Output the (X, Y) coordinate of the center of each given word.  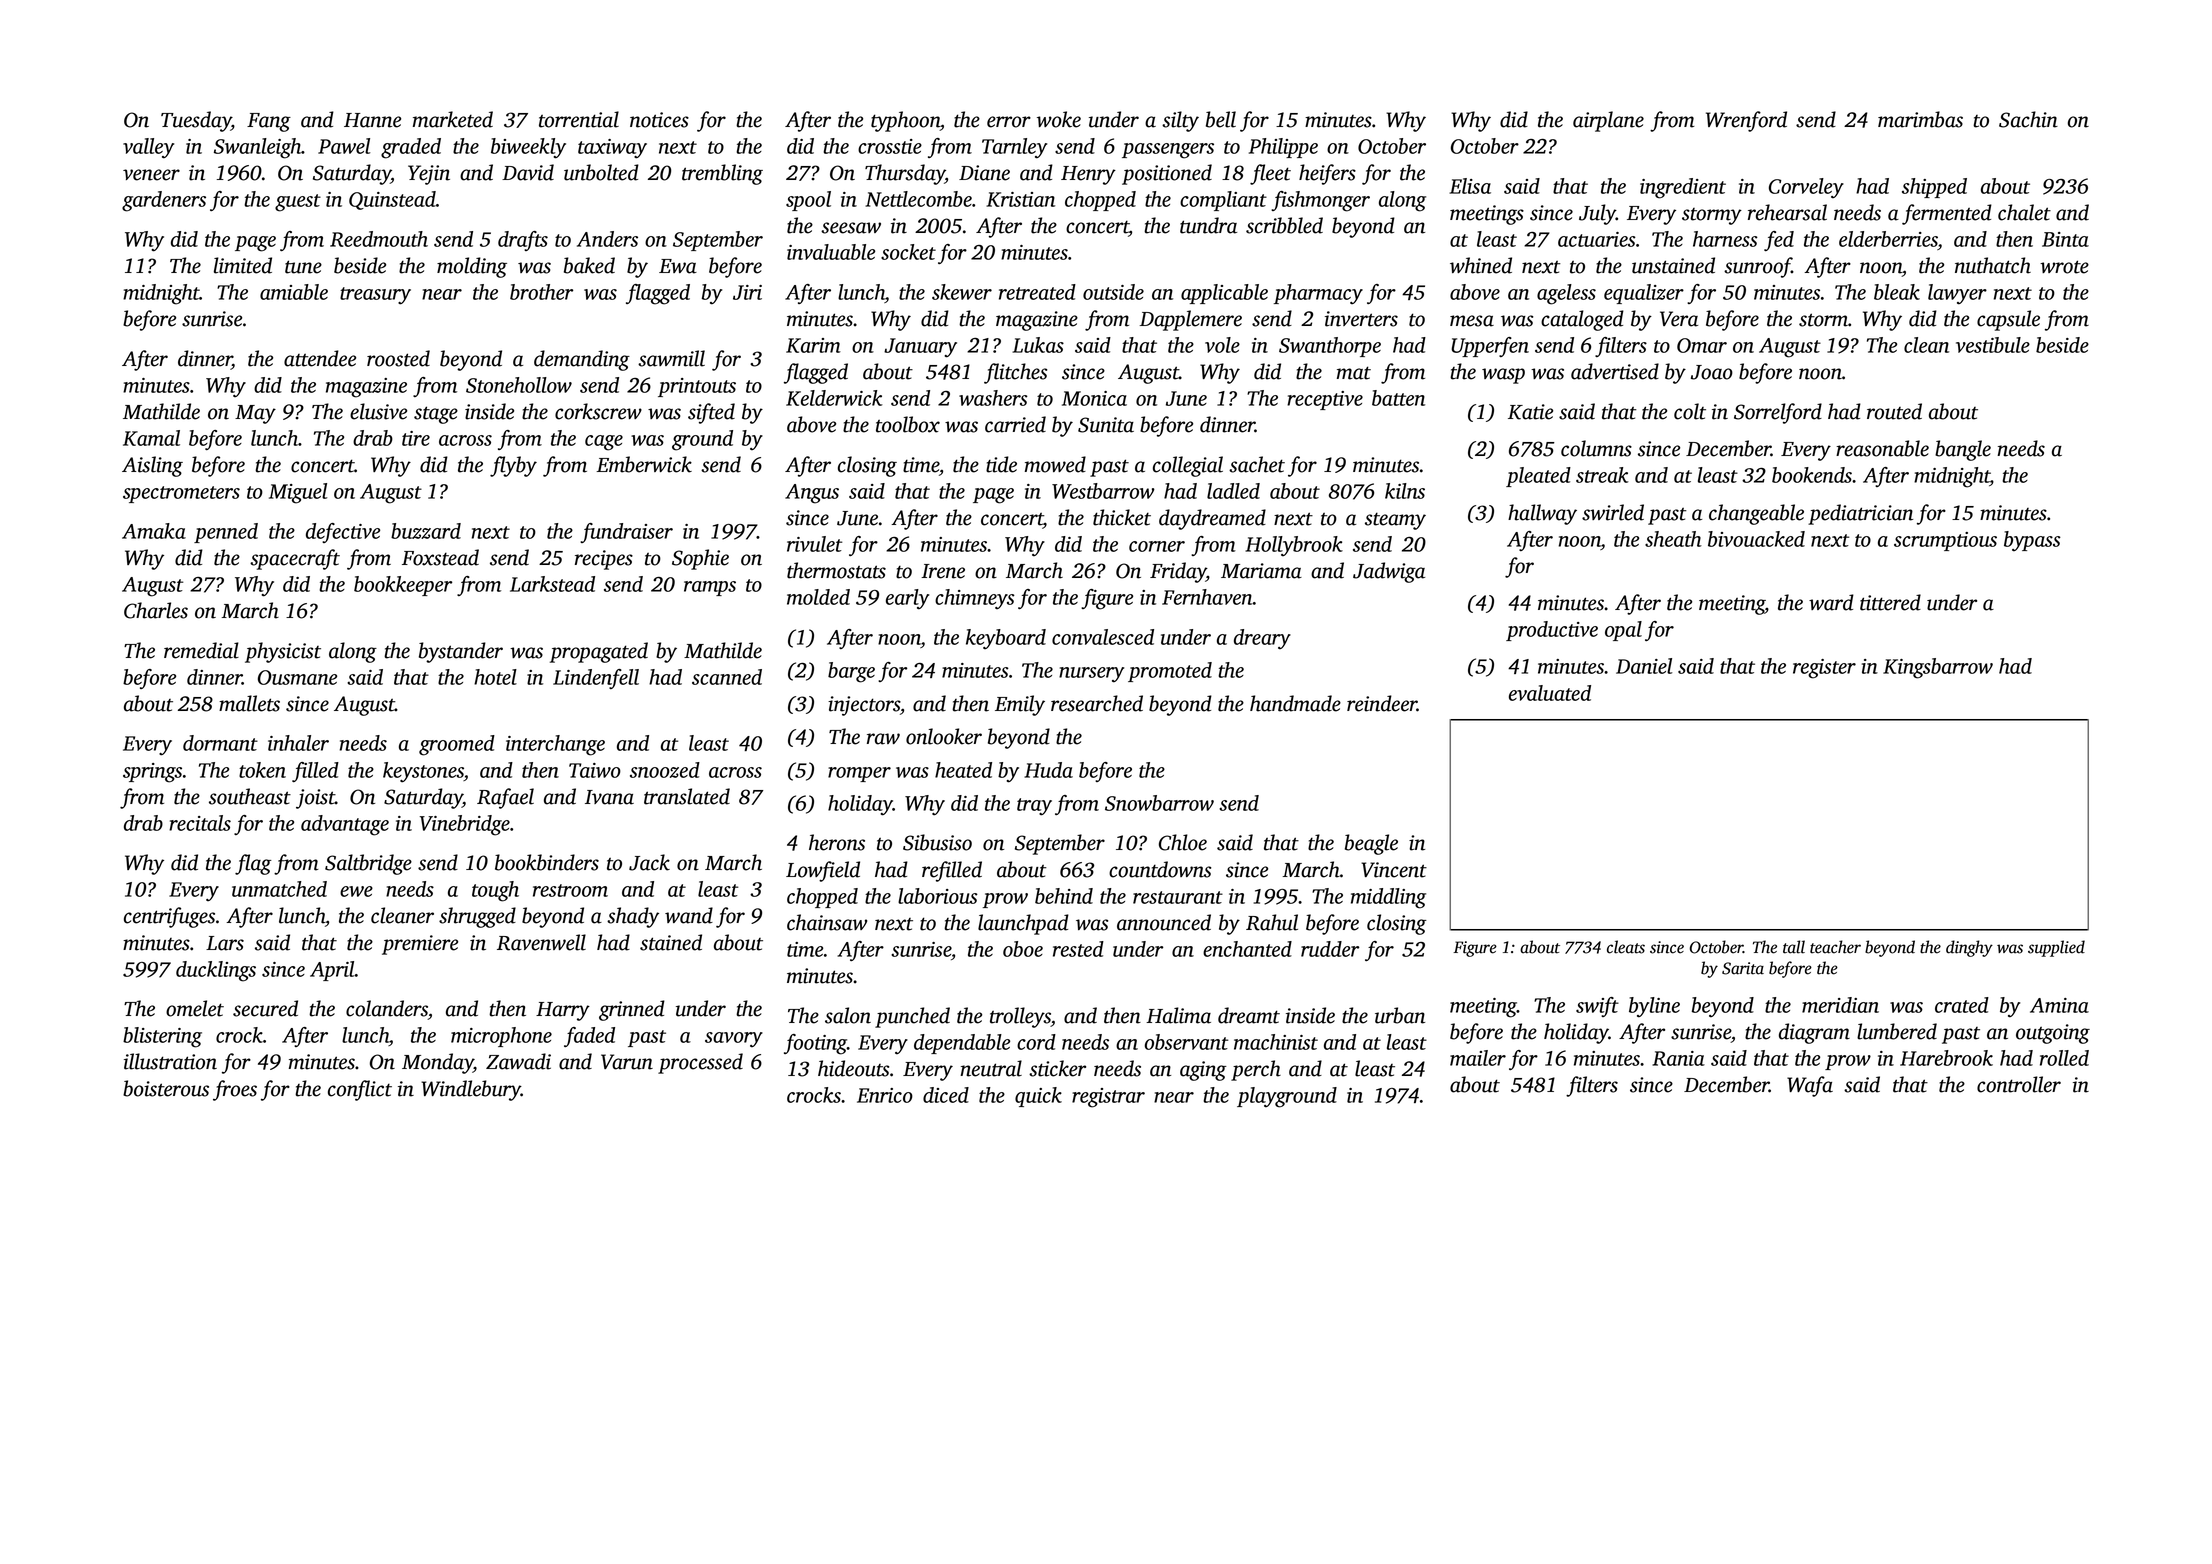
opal (1623, 631)
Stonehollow (519, 385)
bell (1221, 119)
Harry (563, 1011)
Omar (1702, 345)
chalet (2024, 212)
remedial (201, 650)
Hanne (372, 120)
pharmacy (1318, 294)
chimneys (975, 599)
